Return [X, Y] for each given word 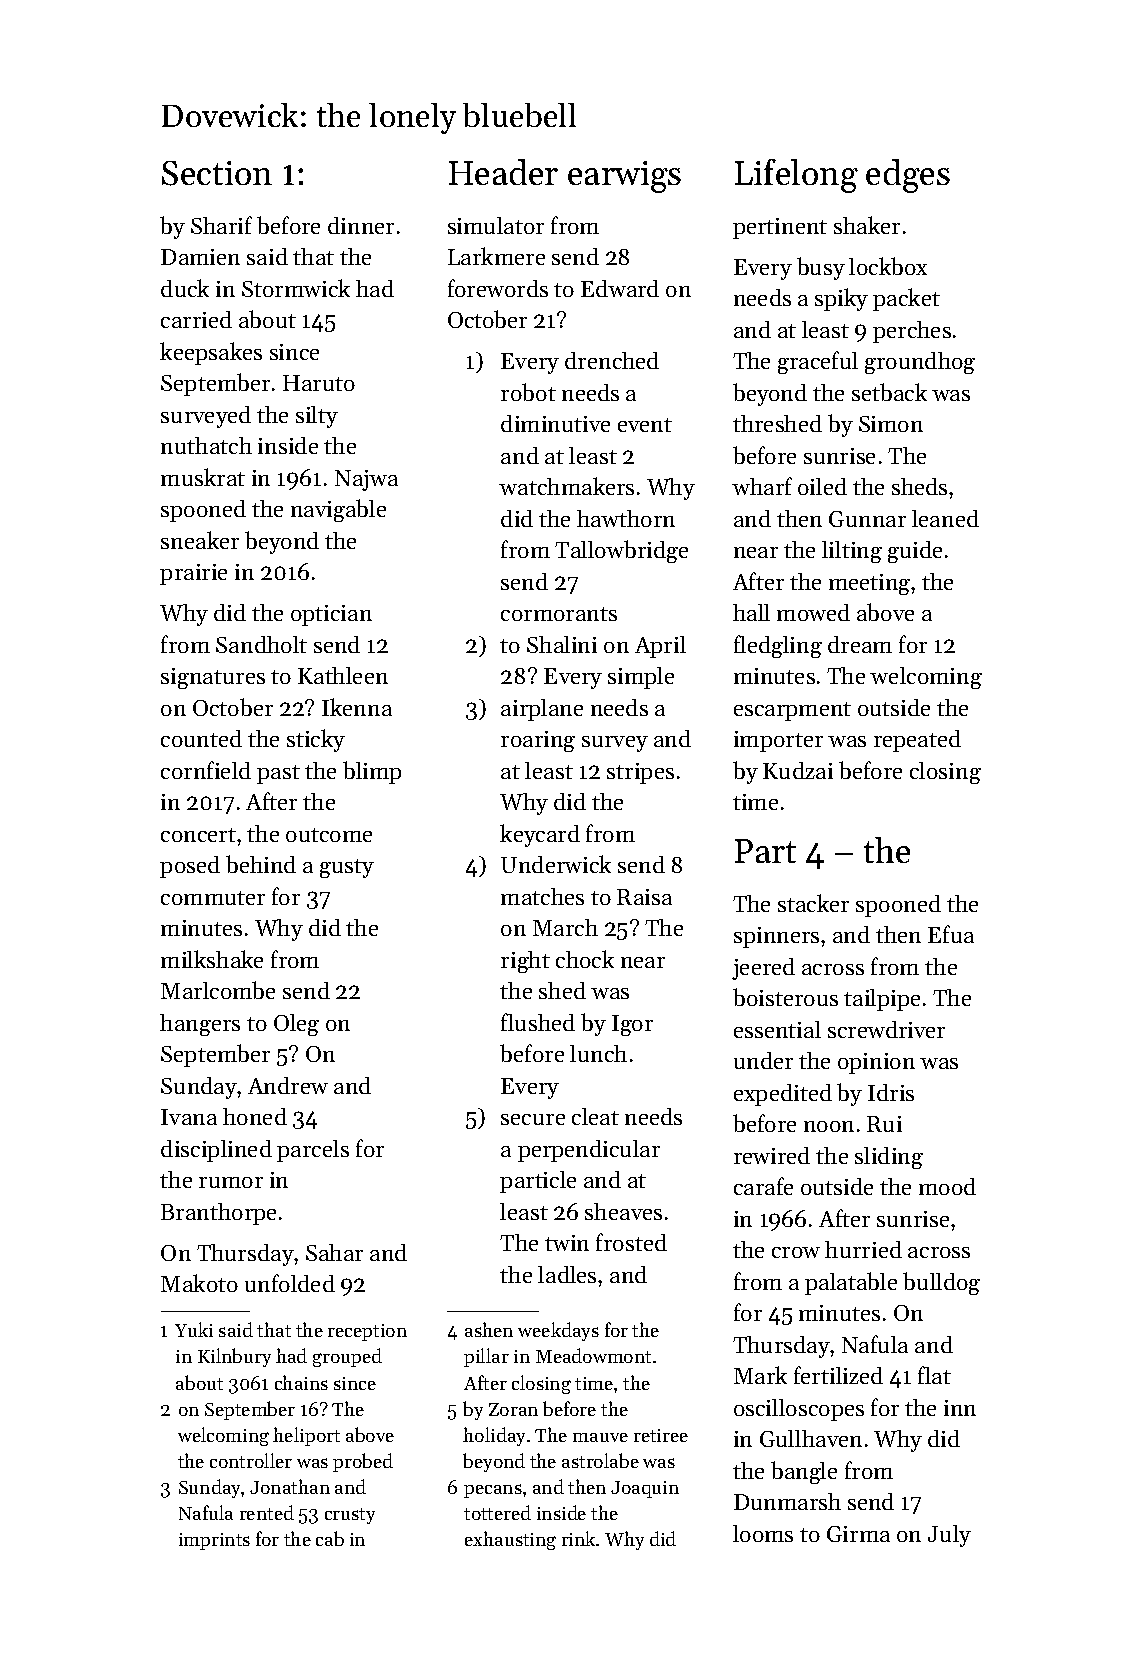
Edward [620, 288]
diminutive [555, 423]
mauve [600, 1437]
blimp [372, 772]
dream [860, 644]
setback [889, 392]
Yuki [194, 1329]
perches [912, 332]
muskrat [203, 477]
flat [934, 1375]
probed [363, 1462]
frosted [631, 1242]
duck [185, 288]
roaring [538, 741]
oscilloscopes [799, 1410]
